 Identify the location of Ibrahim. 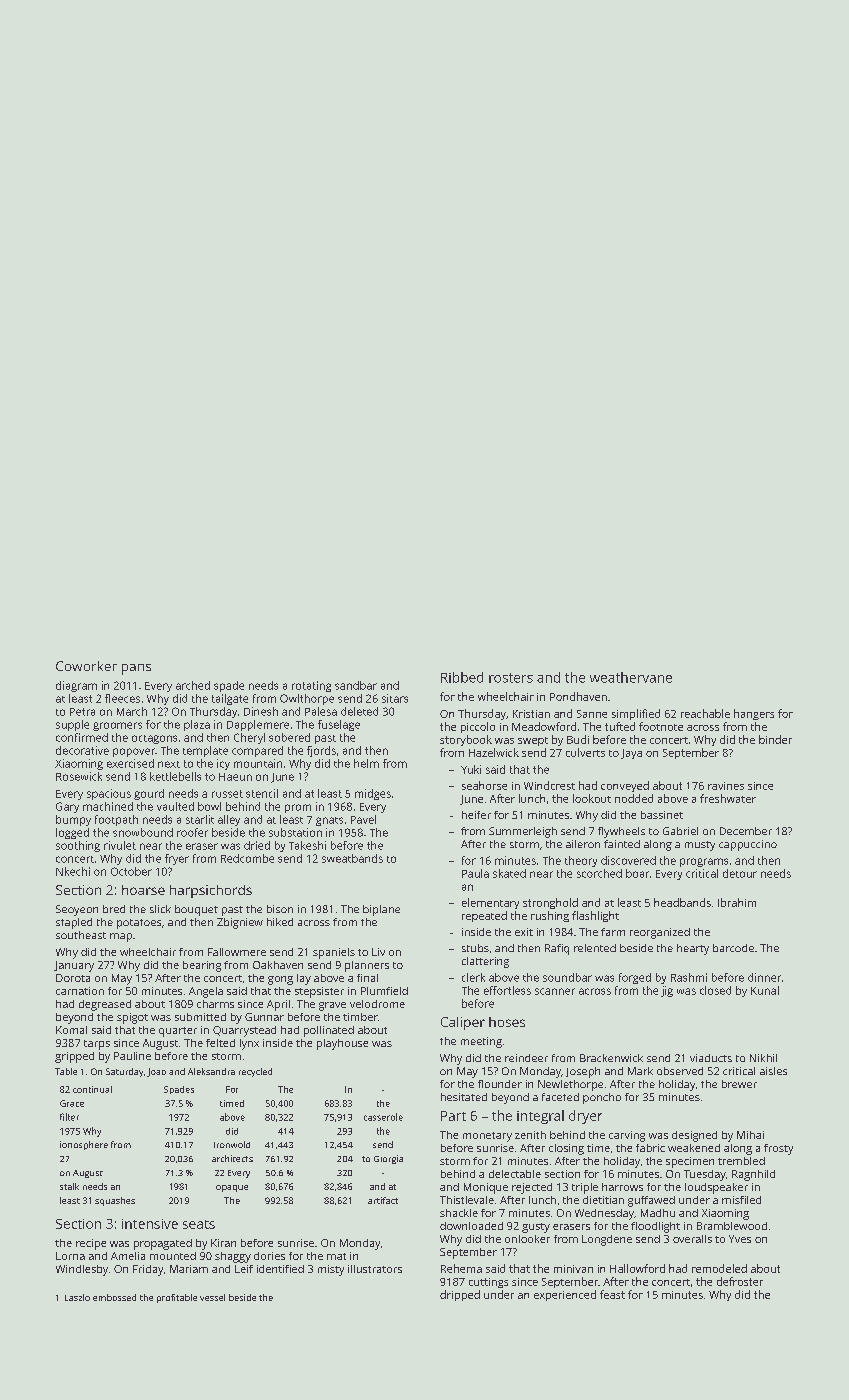
(737, 902).
